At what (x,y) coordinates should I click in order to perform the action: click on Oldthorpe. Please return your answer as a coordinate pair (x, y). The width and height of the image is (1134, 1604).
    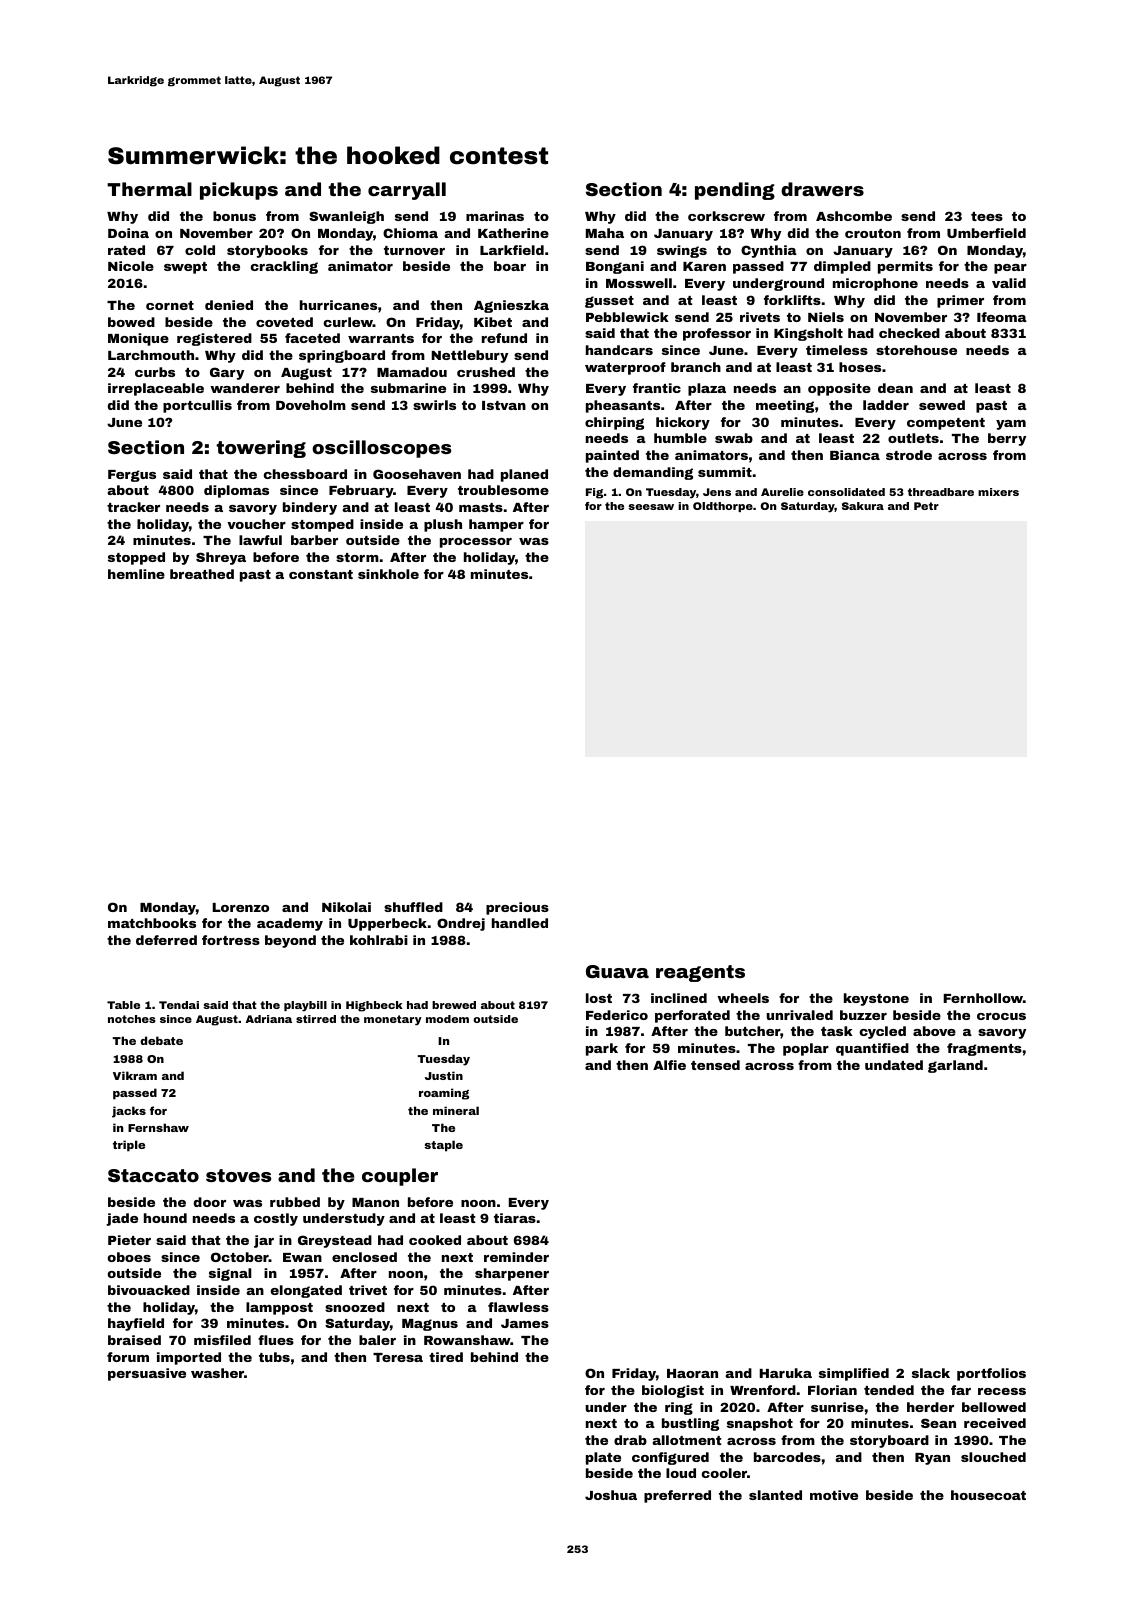
    Looking at the image, I should click on (723, 507).
